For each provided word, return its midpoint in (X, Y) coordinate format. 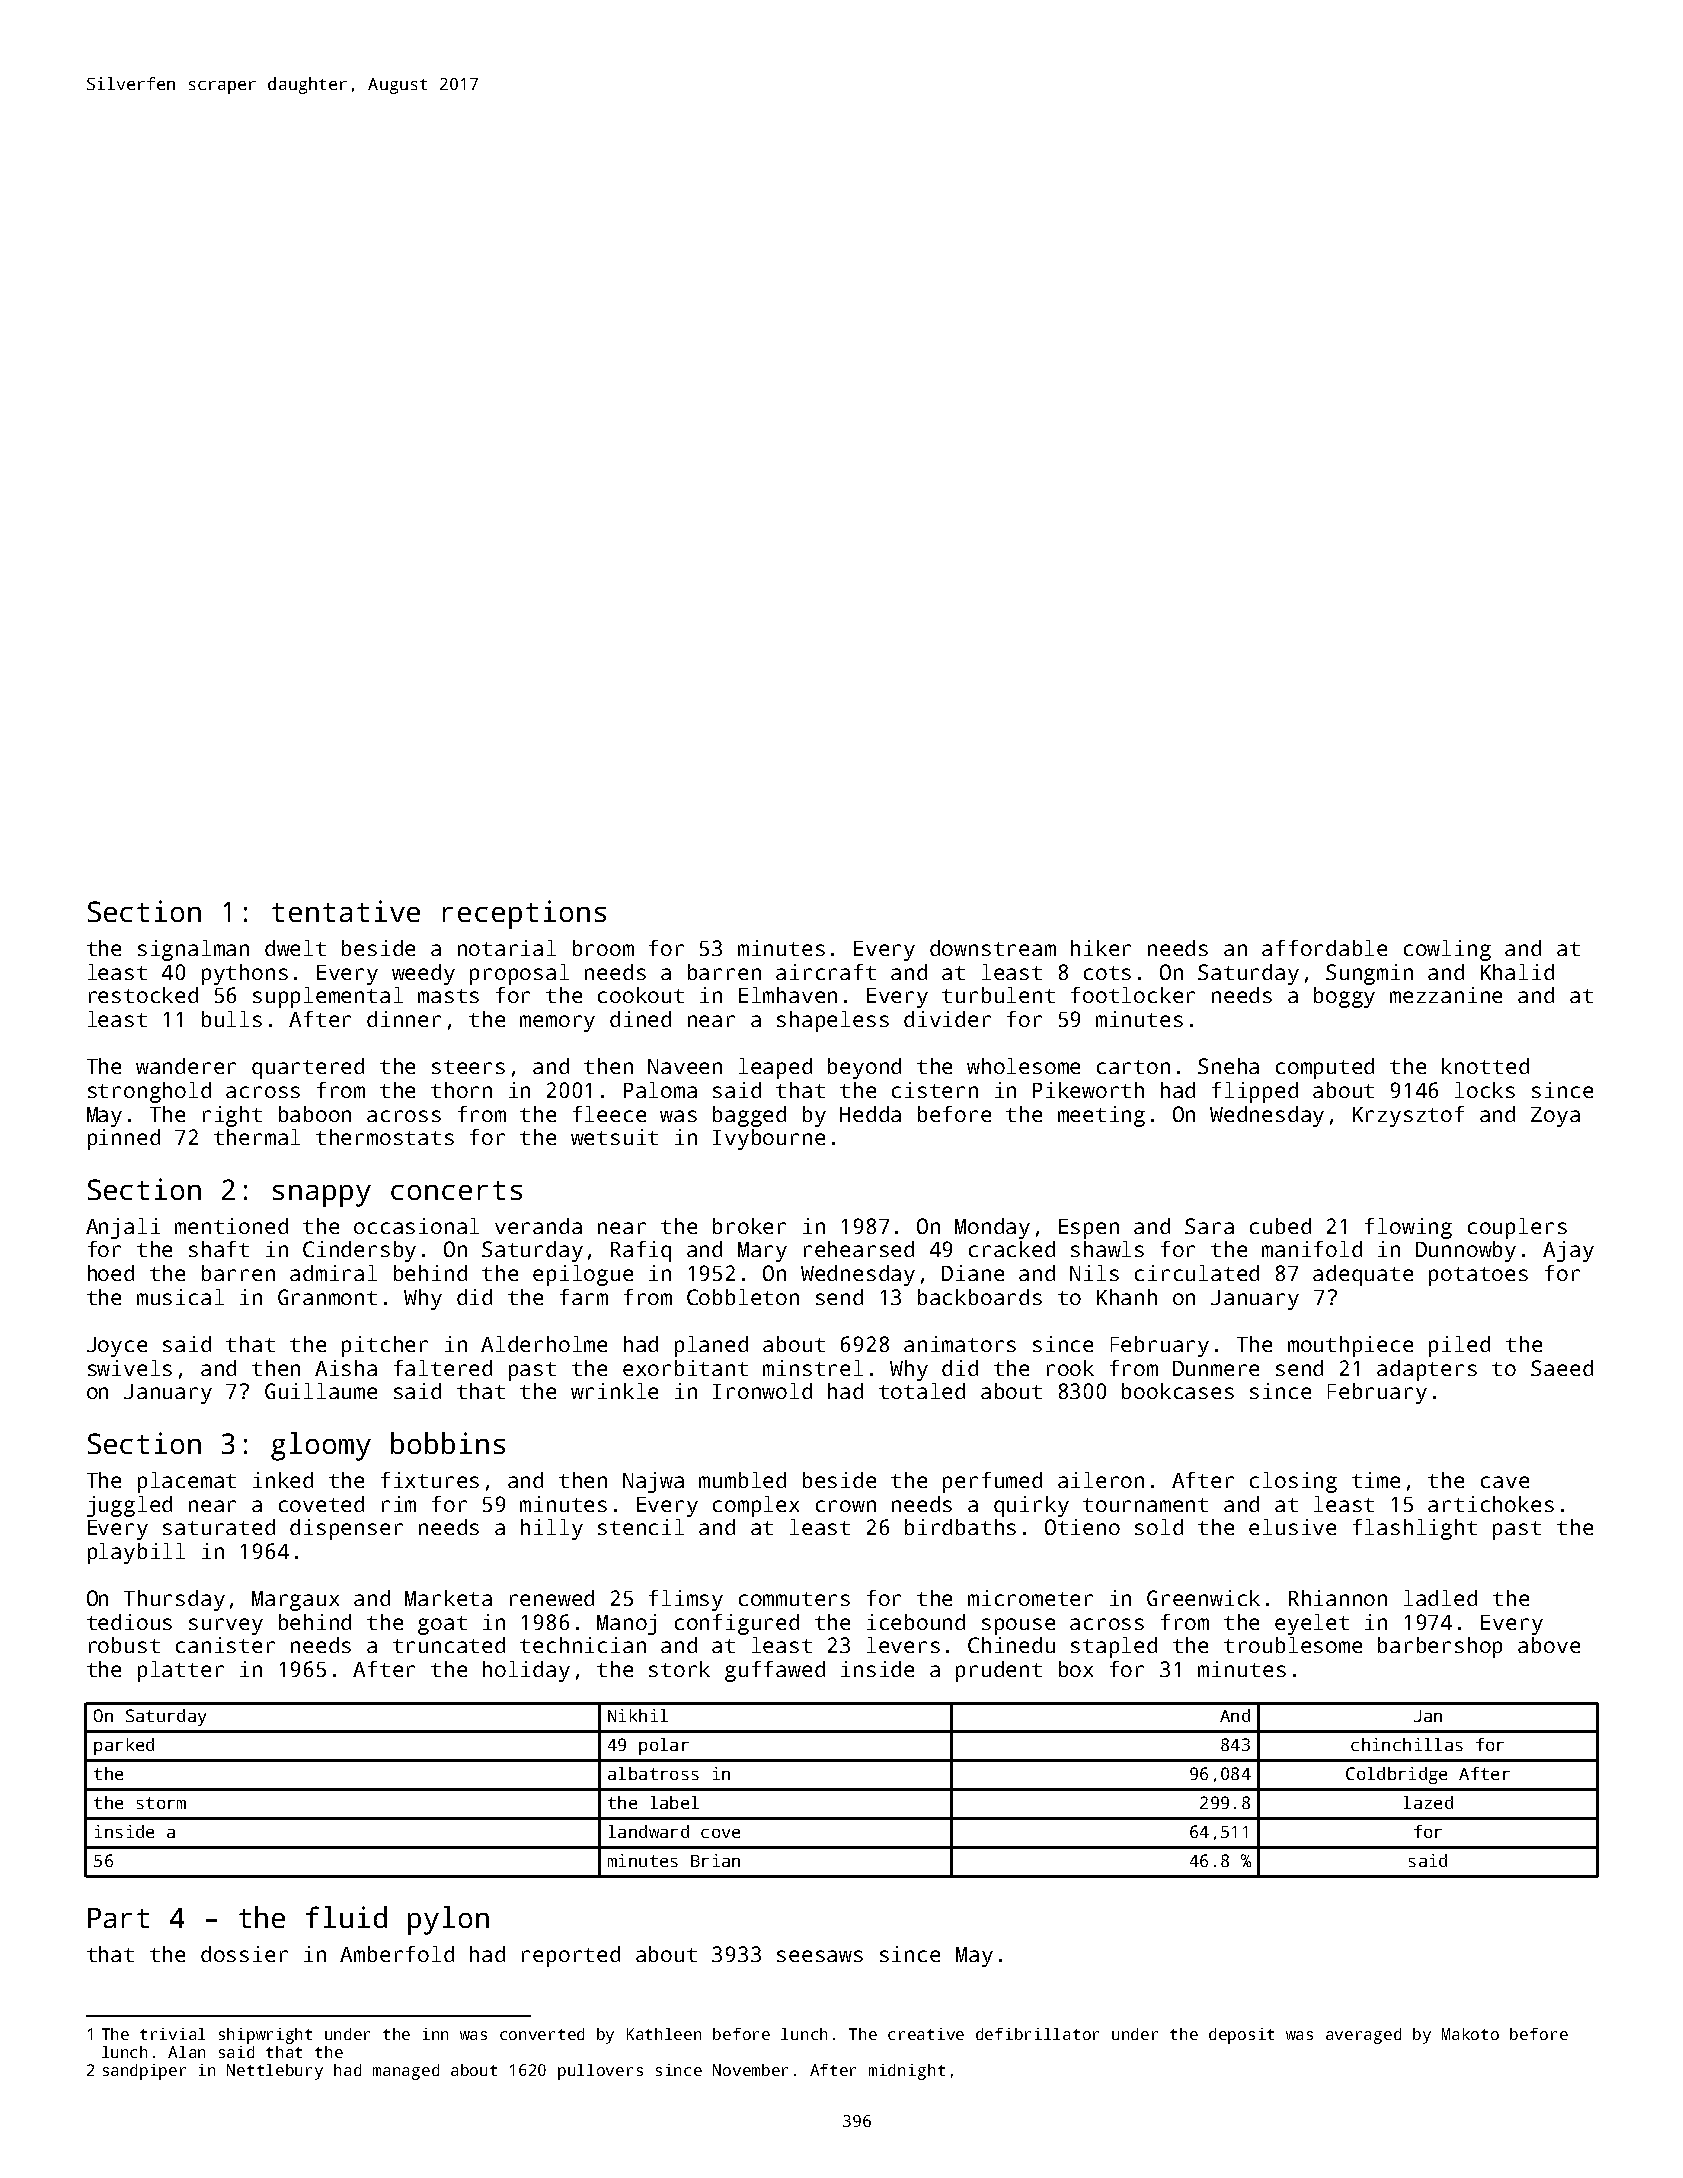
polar (664, 1746)
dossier (244, 1954)
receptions (524, 914)
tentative (346, 911)
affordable (1324, 948)
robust (124, 1645)
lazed (1428, 1802)
